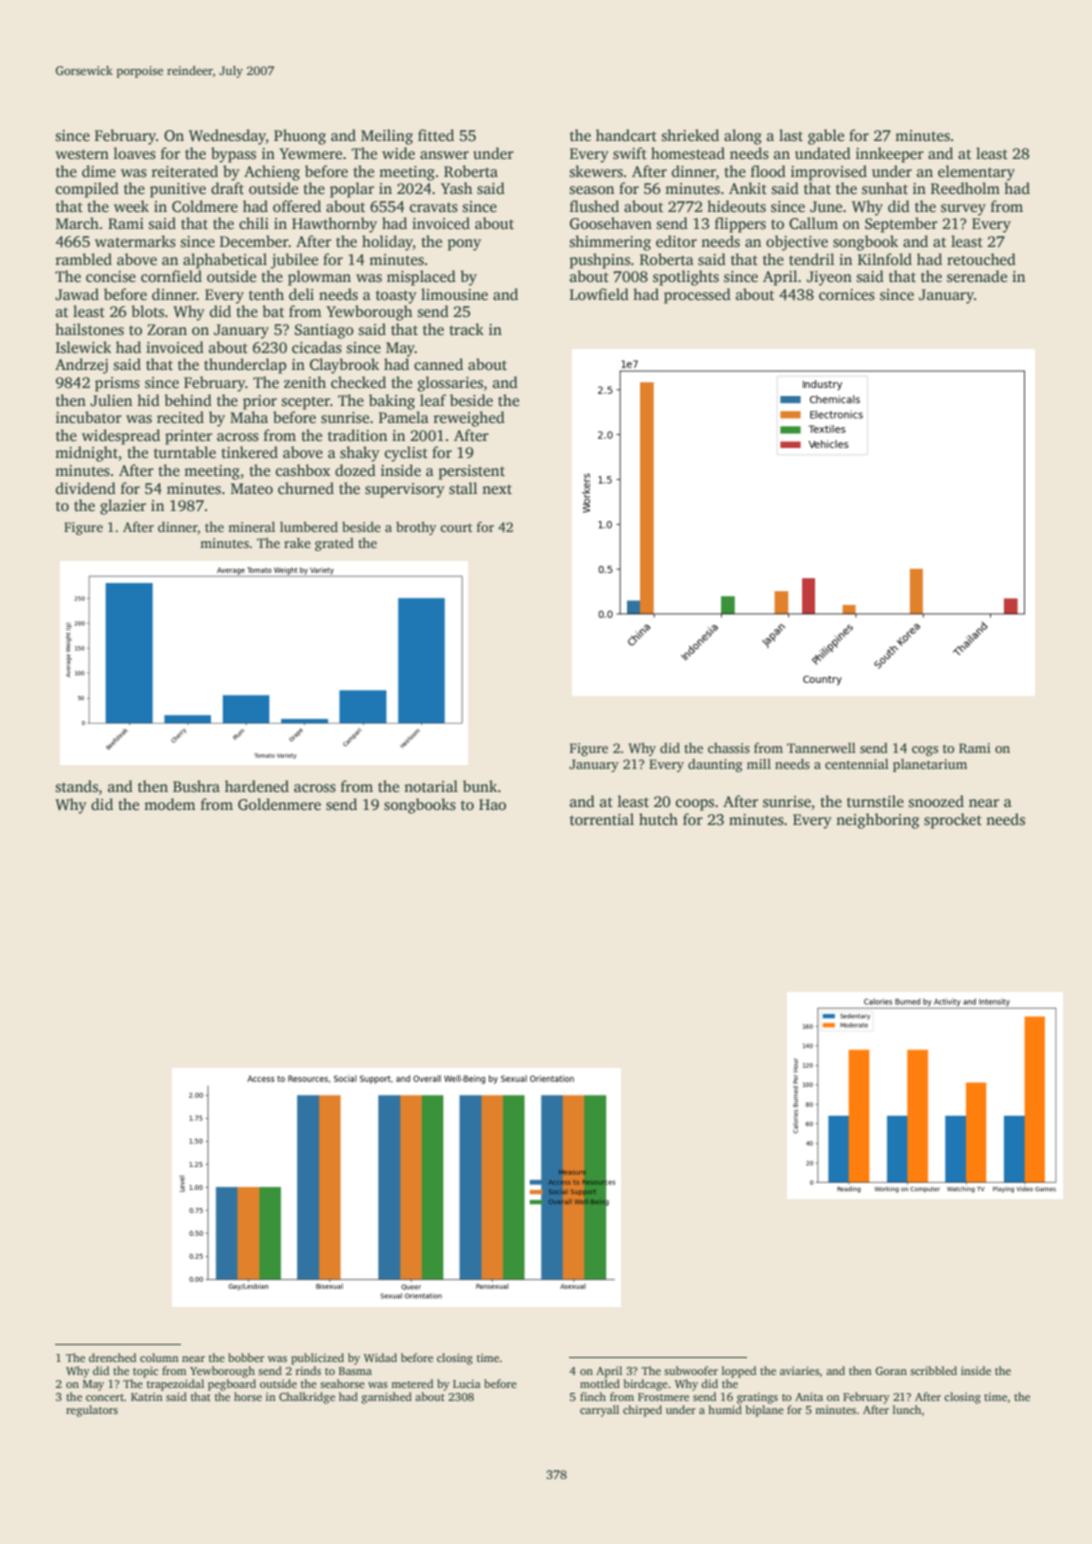 The image size is (1092, 1544). What do you see at coordinates (480, 786) in the screenshot?
I see `bunk` at bounding box center [480, 786].
